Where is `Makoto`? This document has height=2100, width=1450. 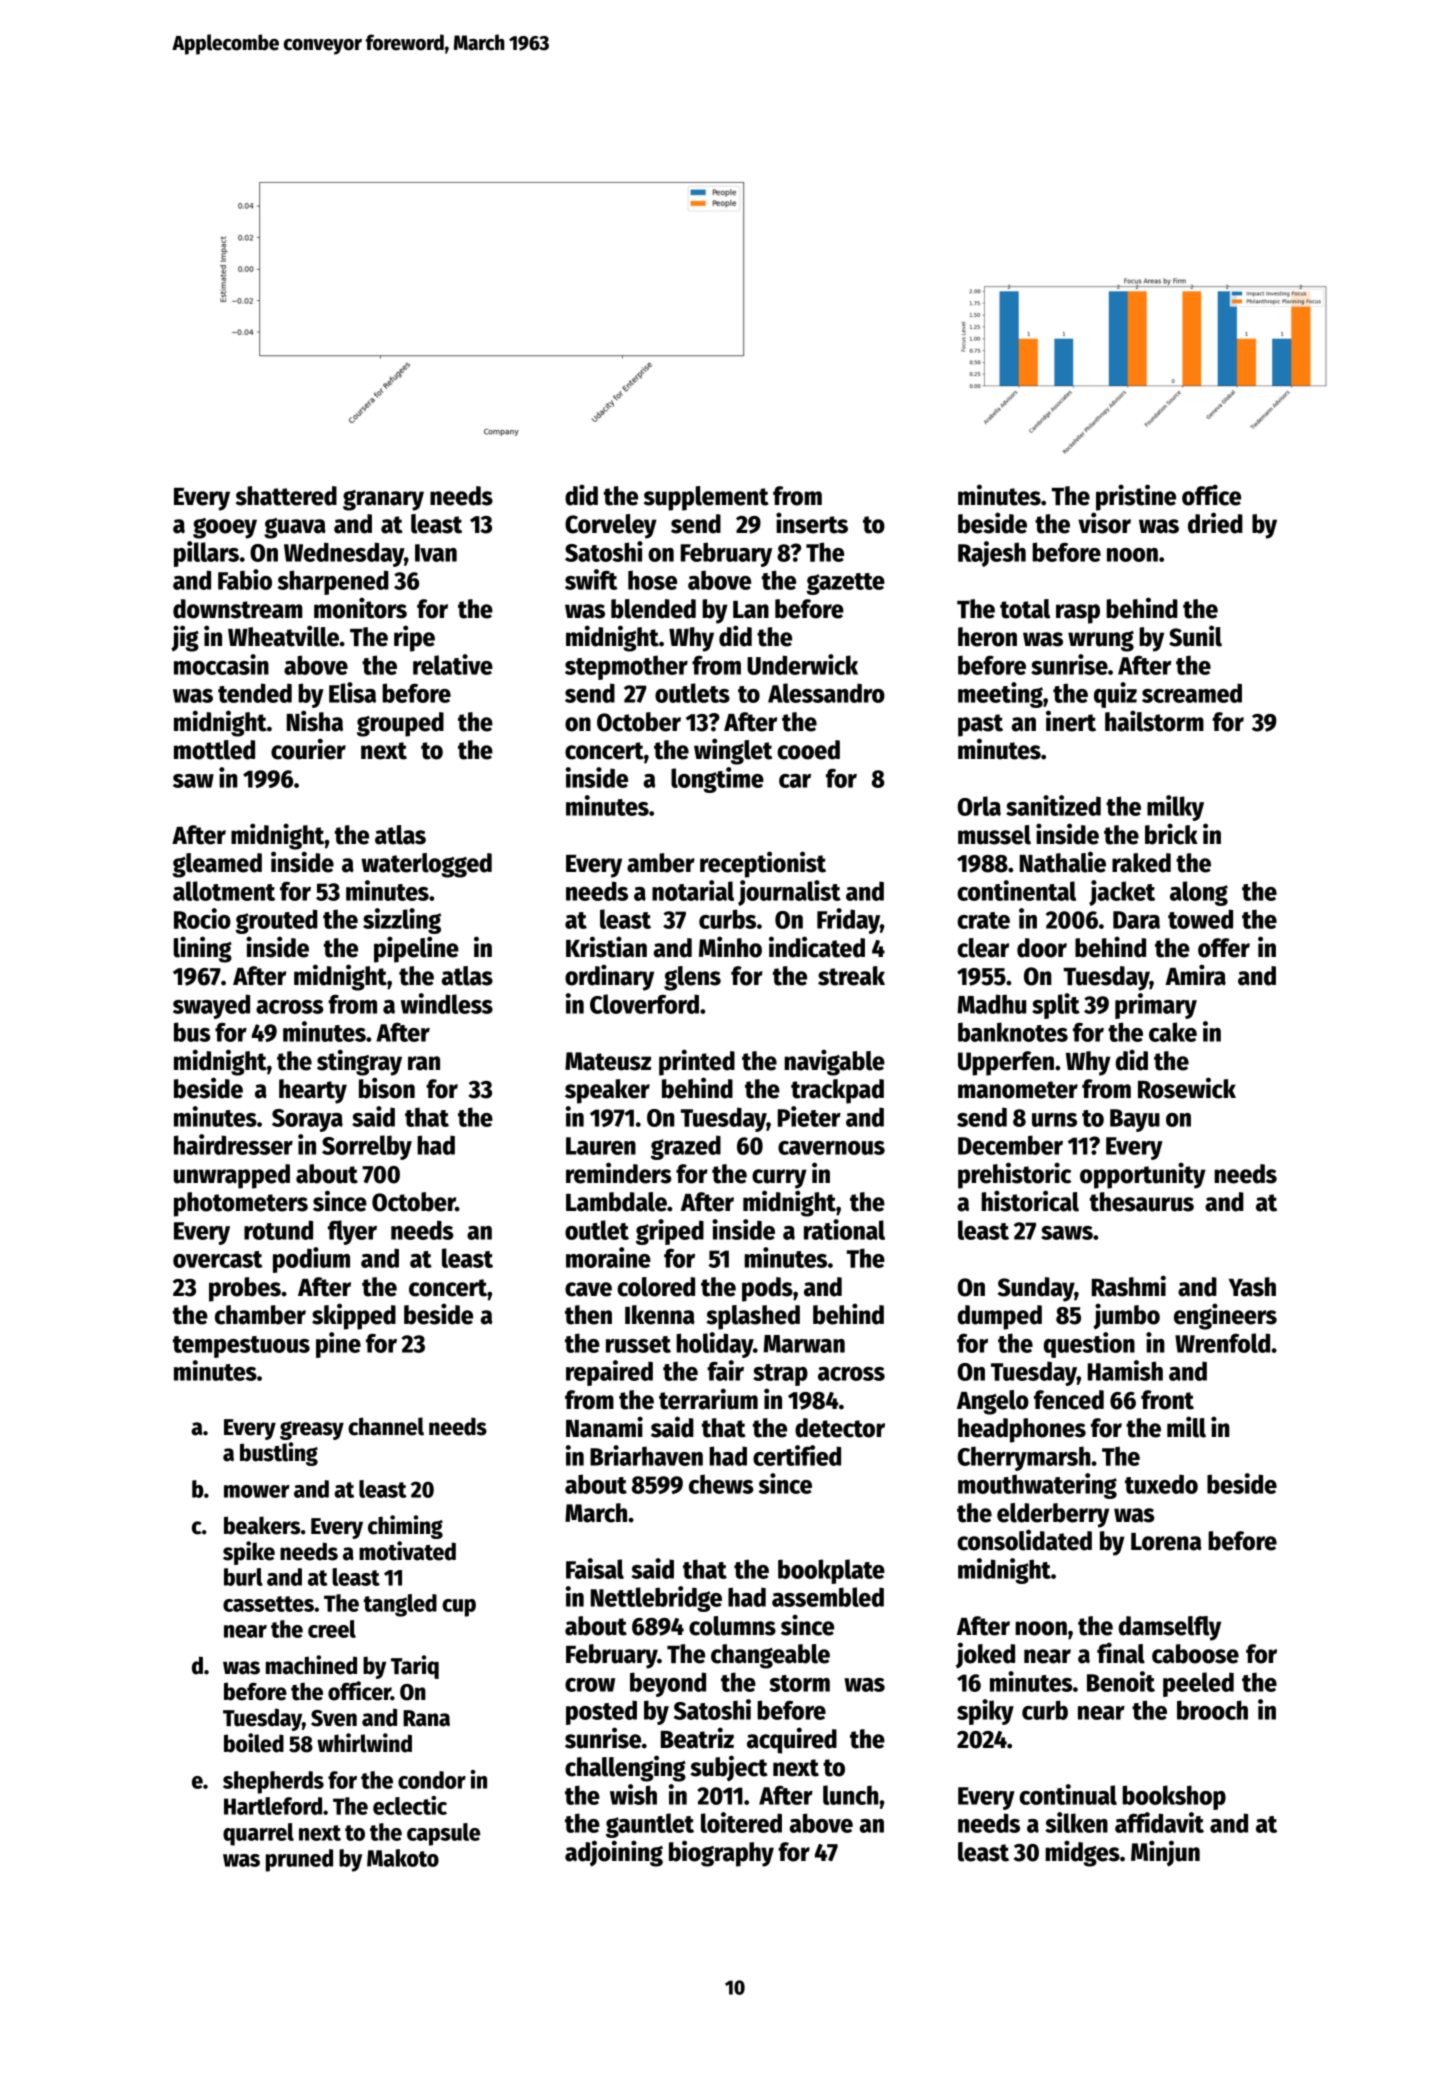 Makoto is located at coordinates (403, 1858).
